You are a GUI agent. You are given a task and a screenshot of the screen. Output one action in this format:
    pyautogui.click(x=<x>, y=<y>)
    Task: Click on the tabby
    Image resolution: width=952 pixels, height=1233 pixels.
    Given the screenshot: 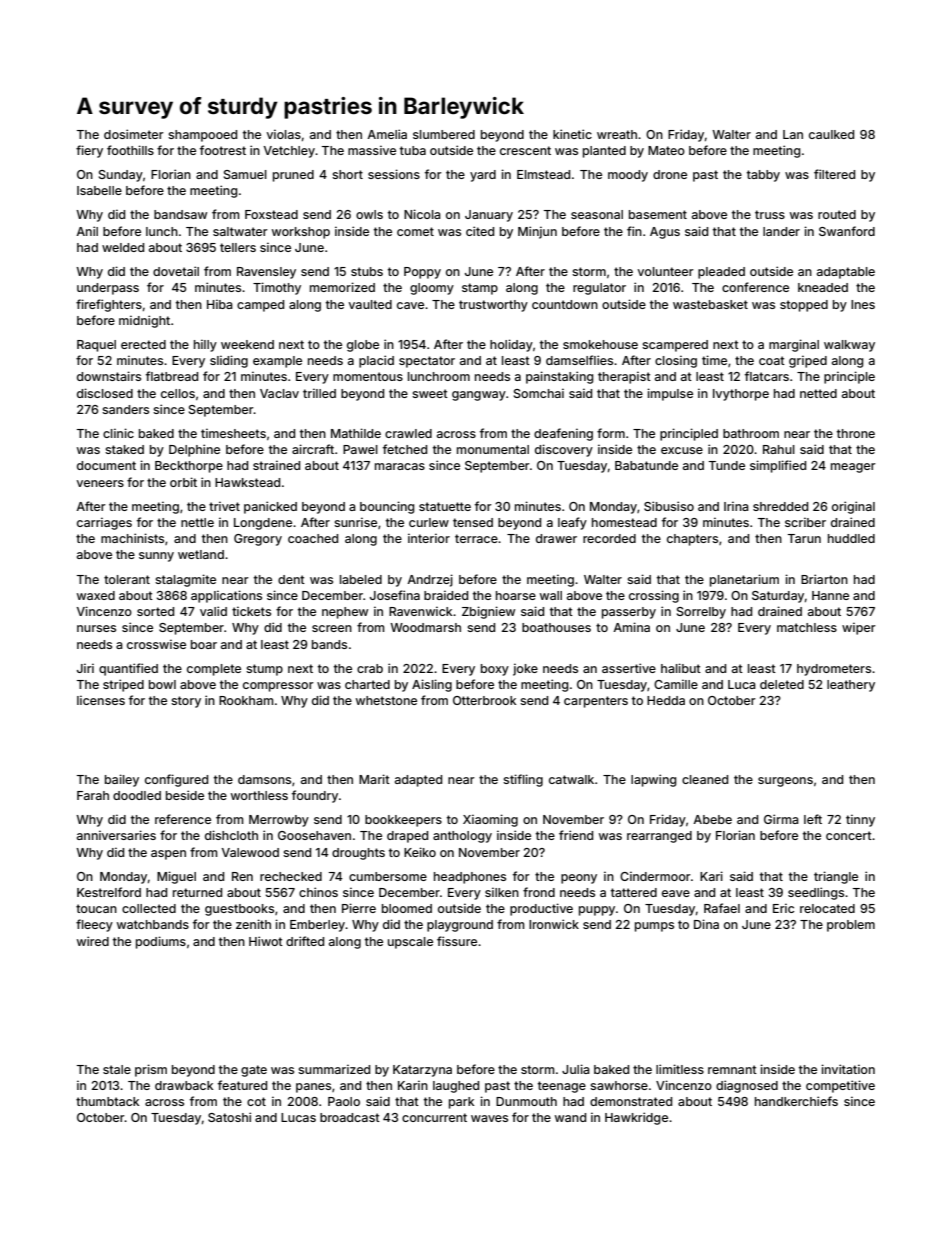 What is the action you would take?
    pyautogui.click(x=763, y=176)
